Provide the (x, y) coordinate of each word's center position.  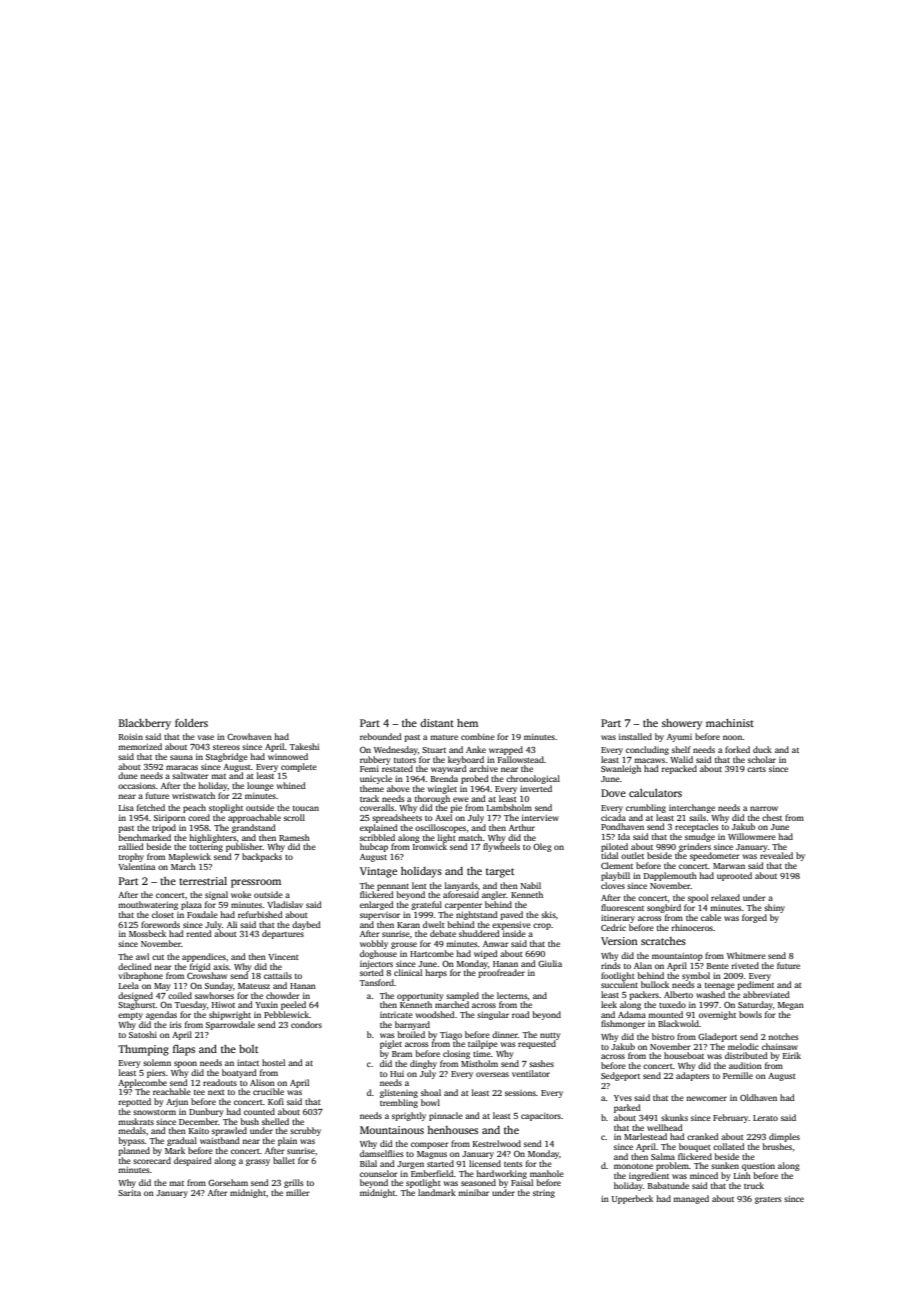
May (162, 987)
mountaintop (677, 956)
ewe (461, 799)
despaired (193, 1161)
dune (128, 775)
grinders (695, 847)
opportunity (420, 997)
